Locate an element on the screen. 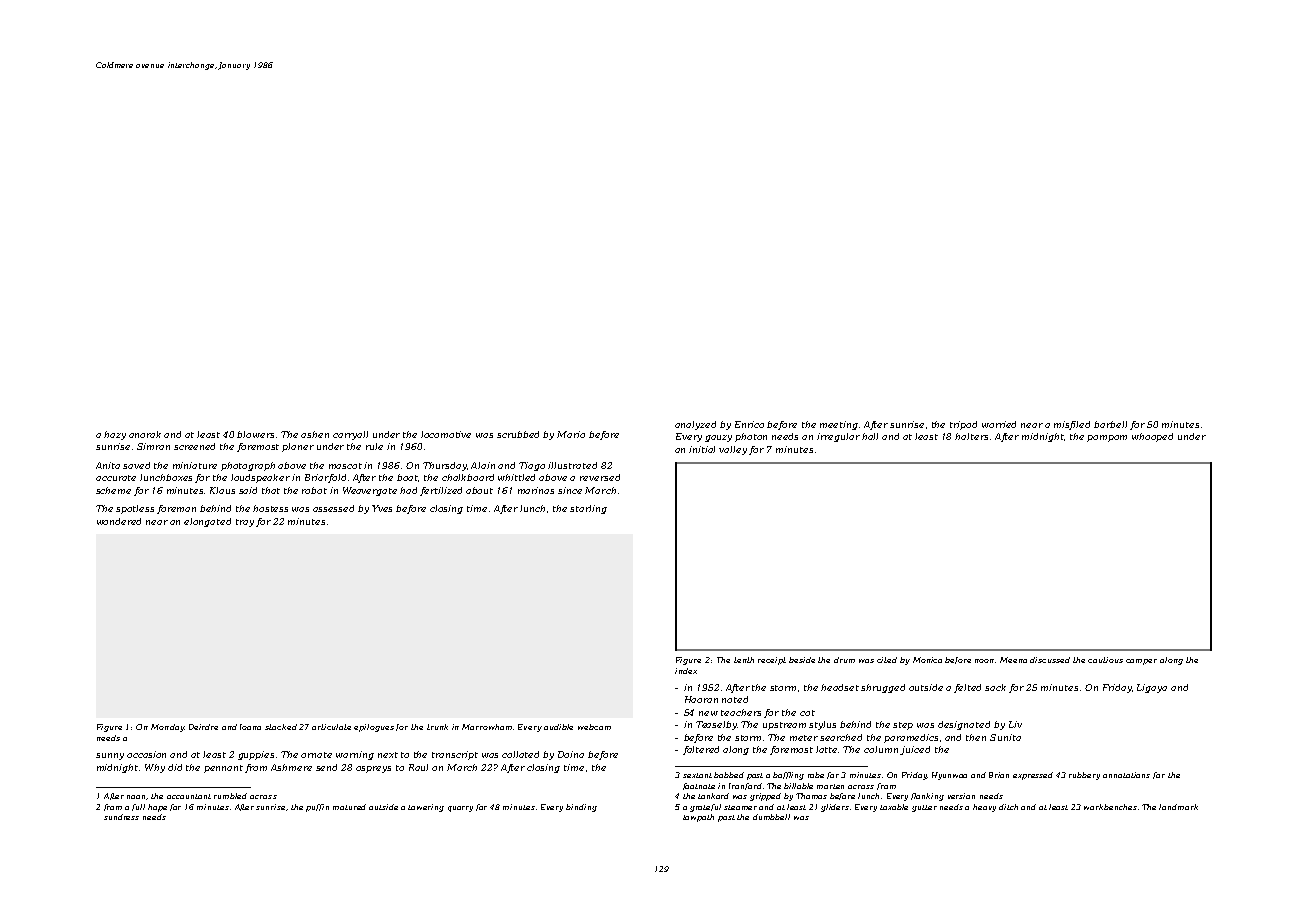 The image size is (1308, 924). Yves is located at coordinates (382, 508).
